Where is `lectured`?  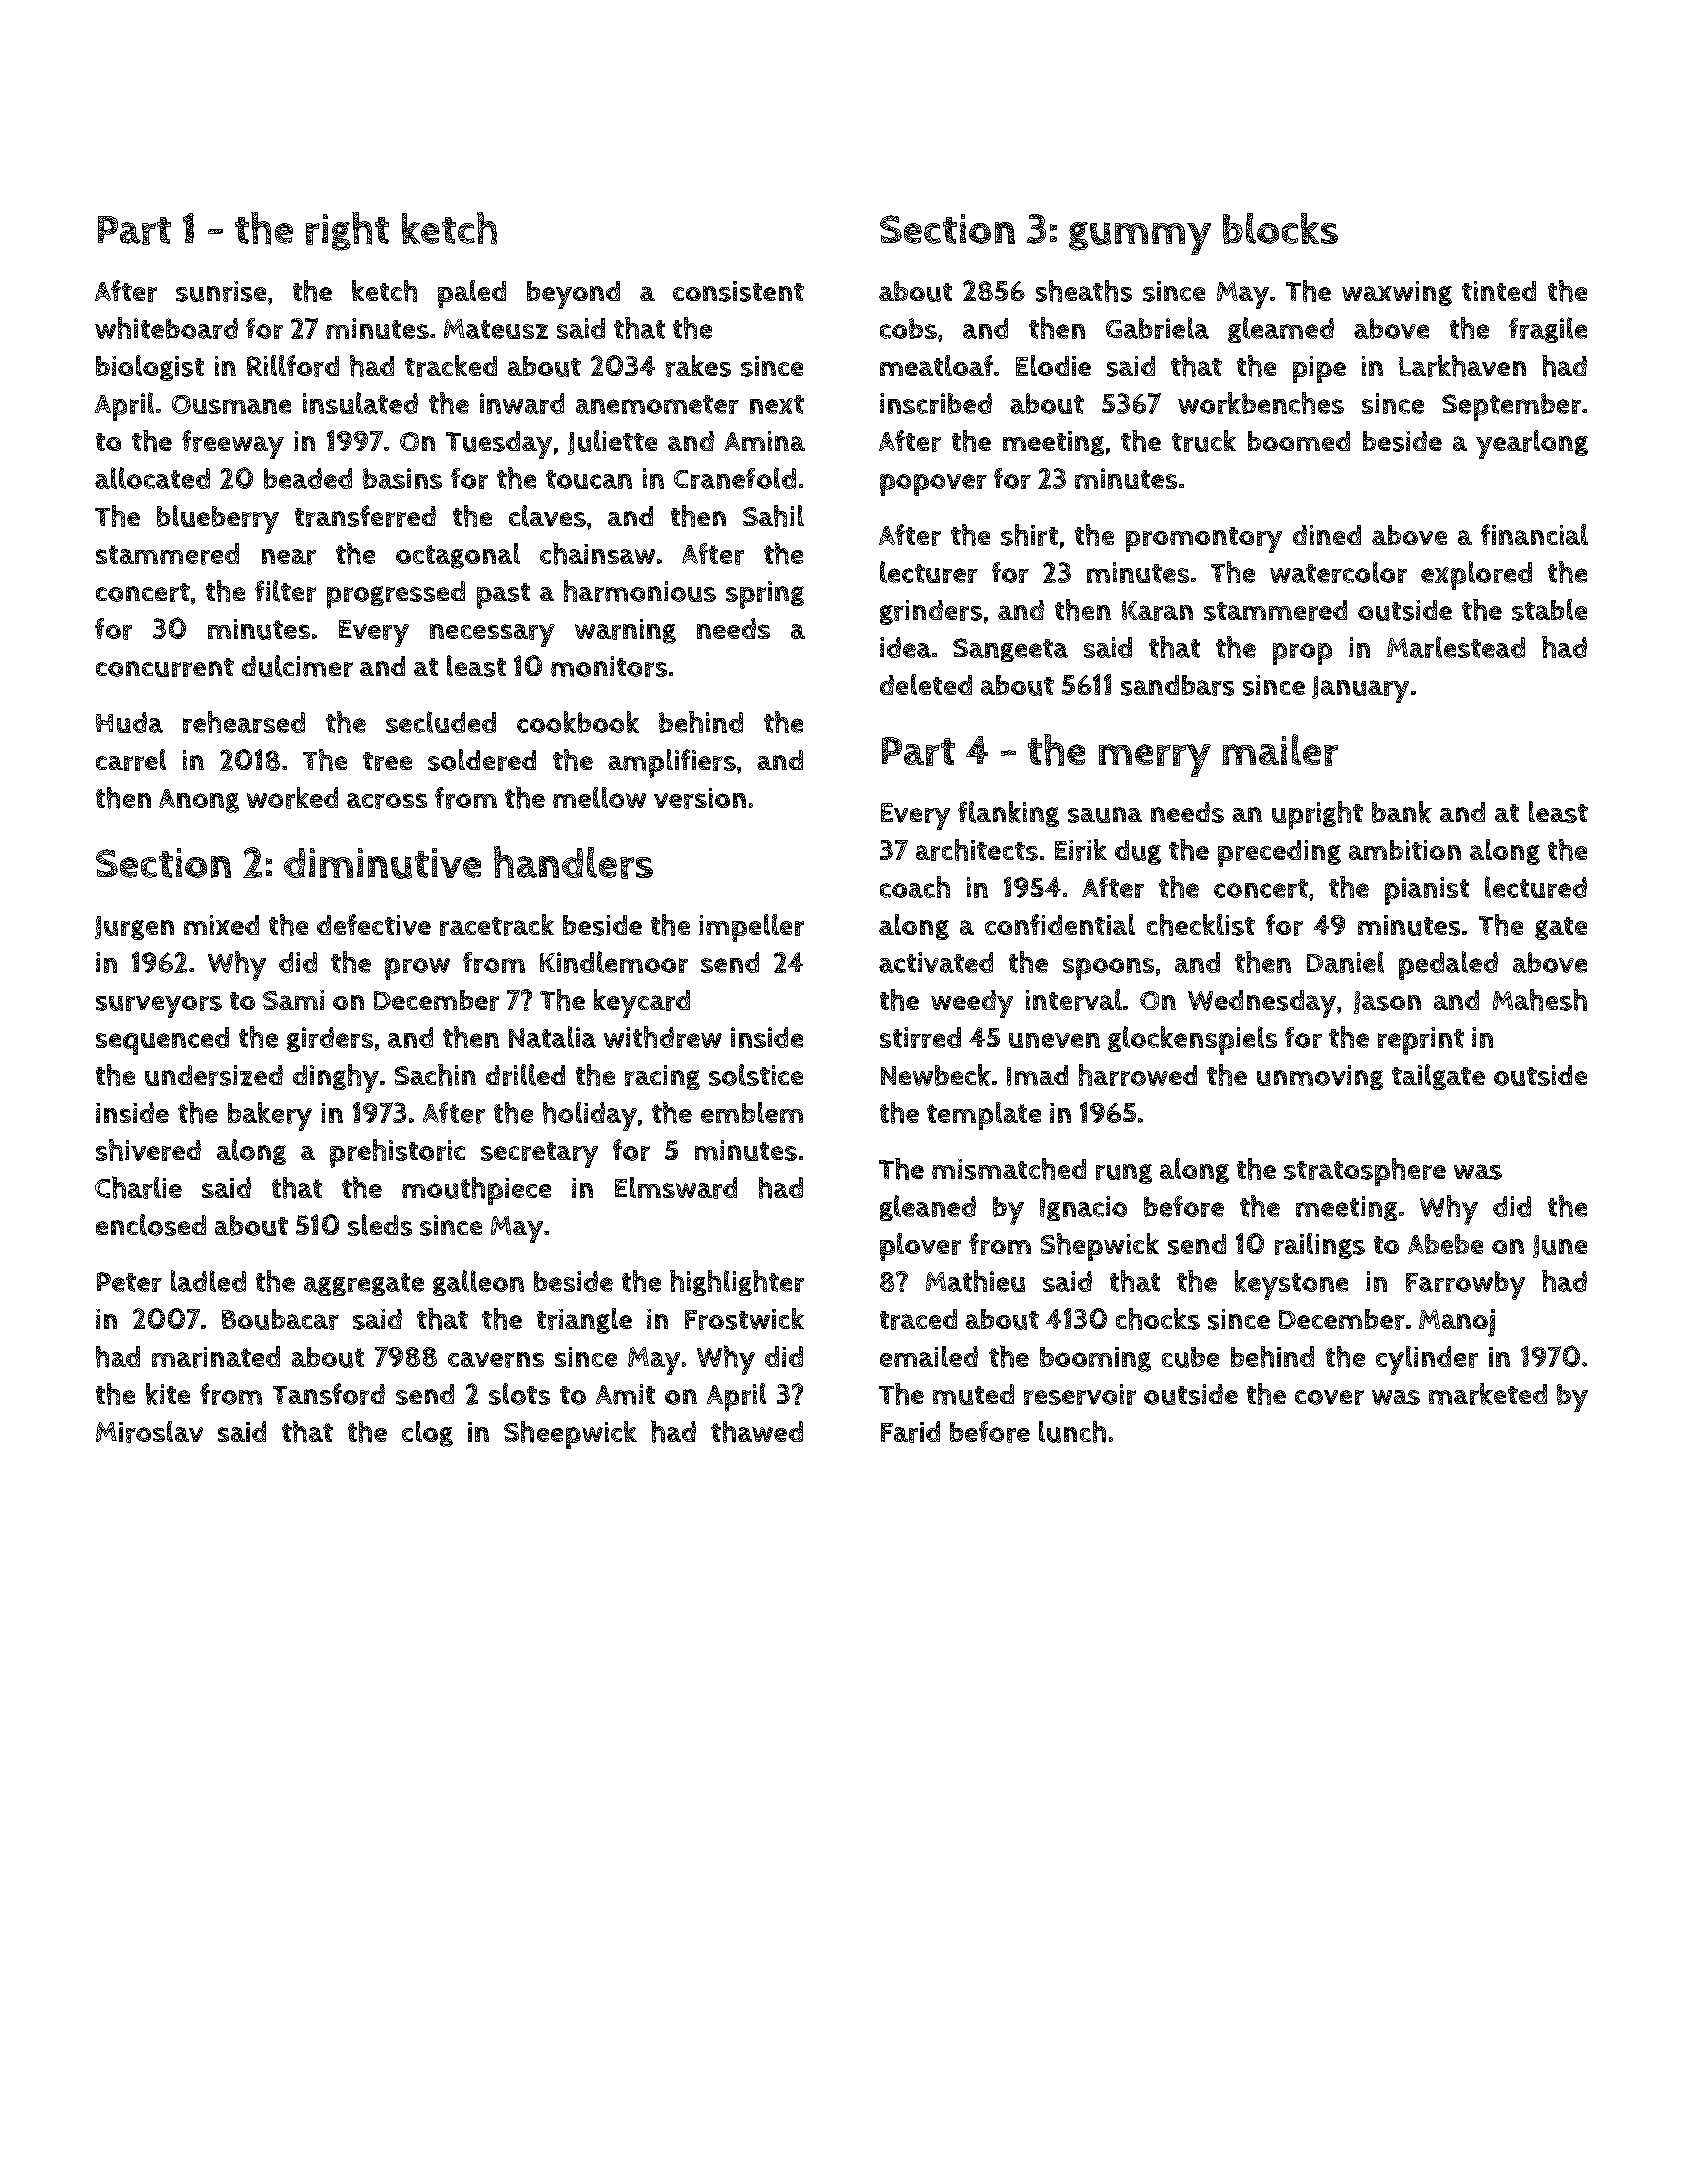 lectured is located at coordinates (1536, 887).
